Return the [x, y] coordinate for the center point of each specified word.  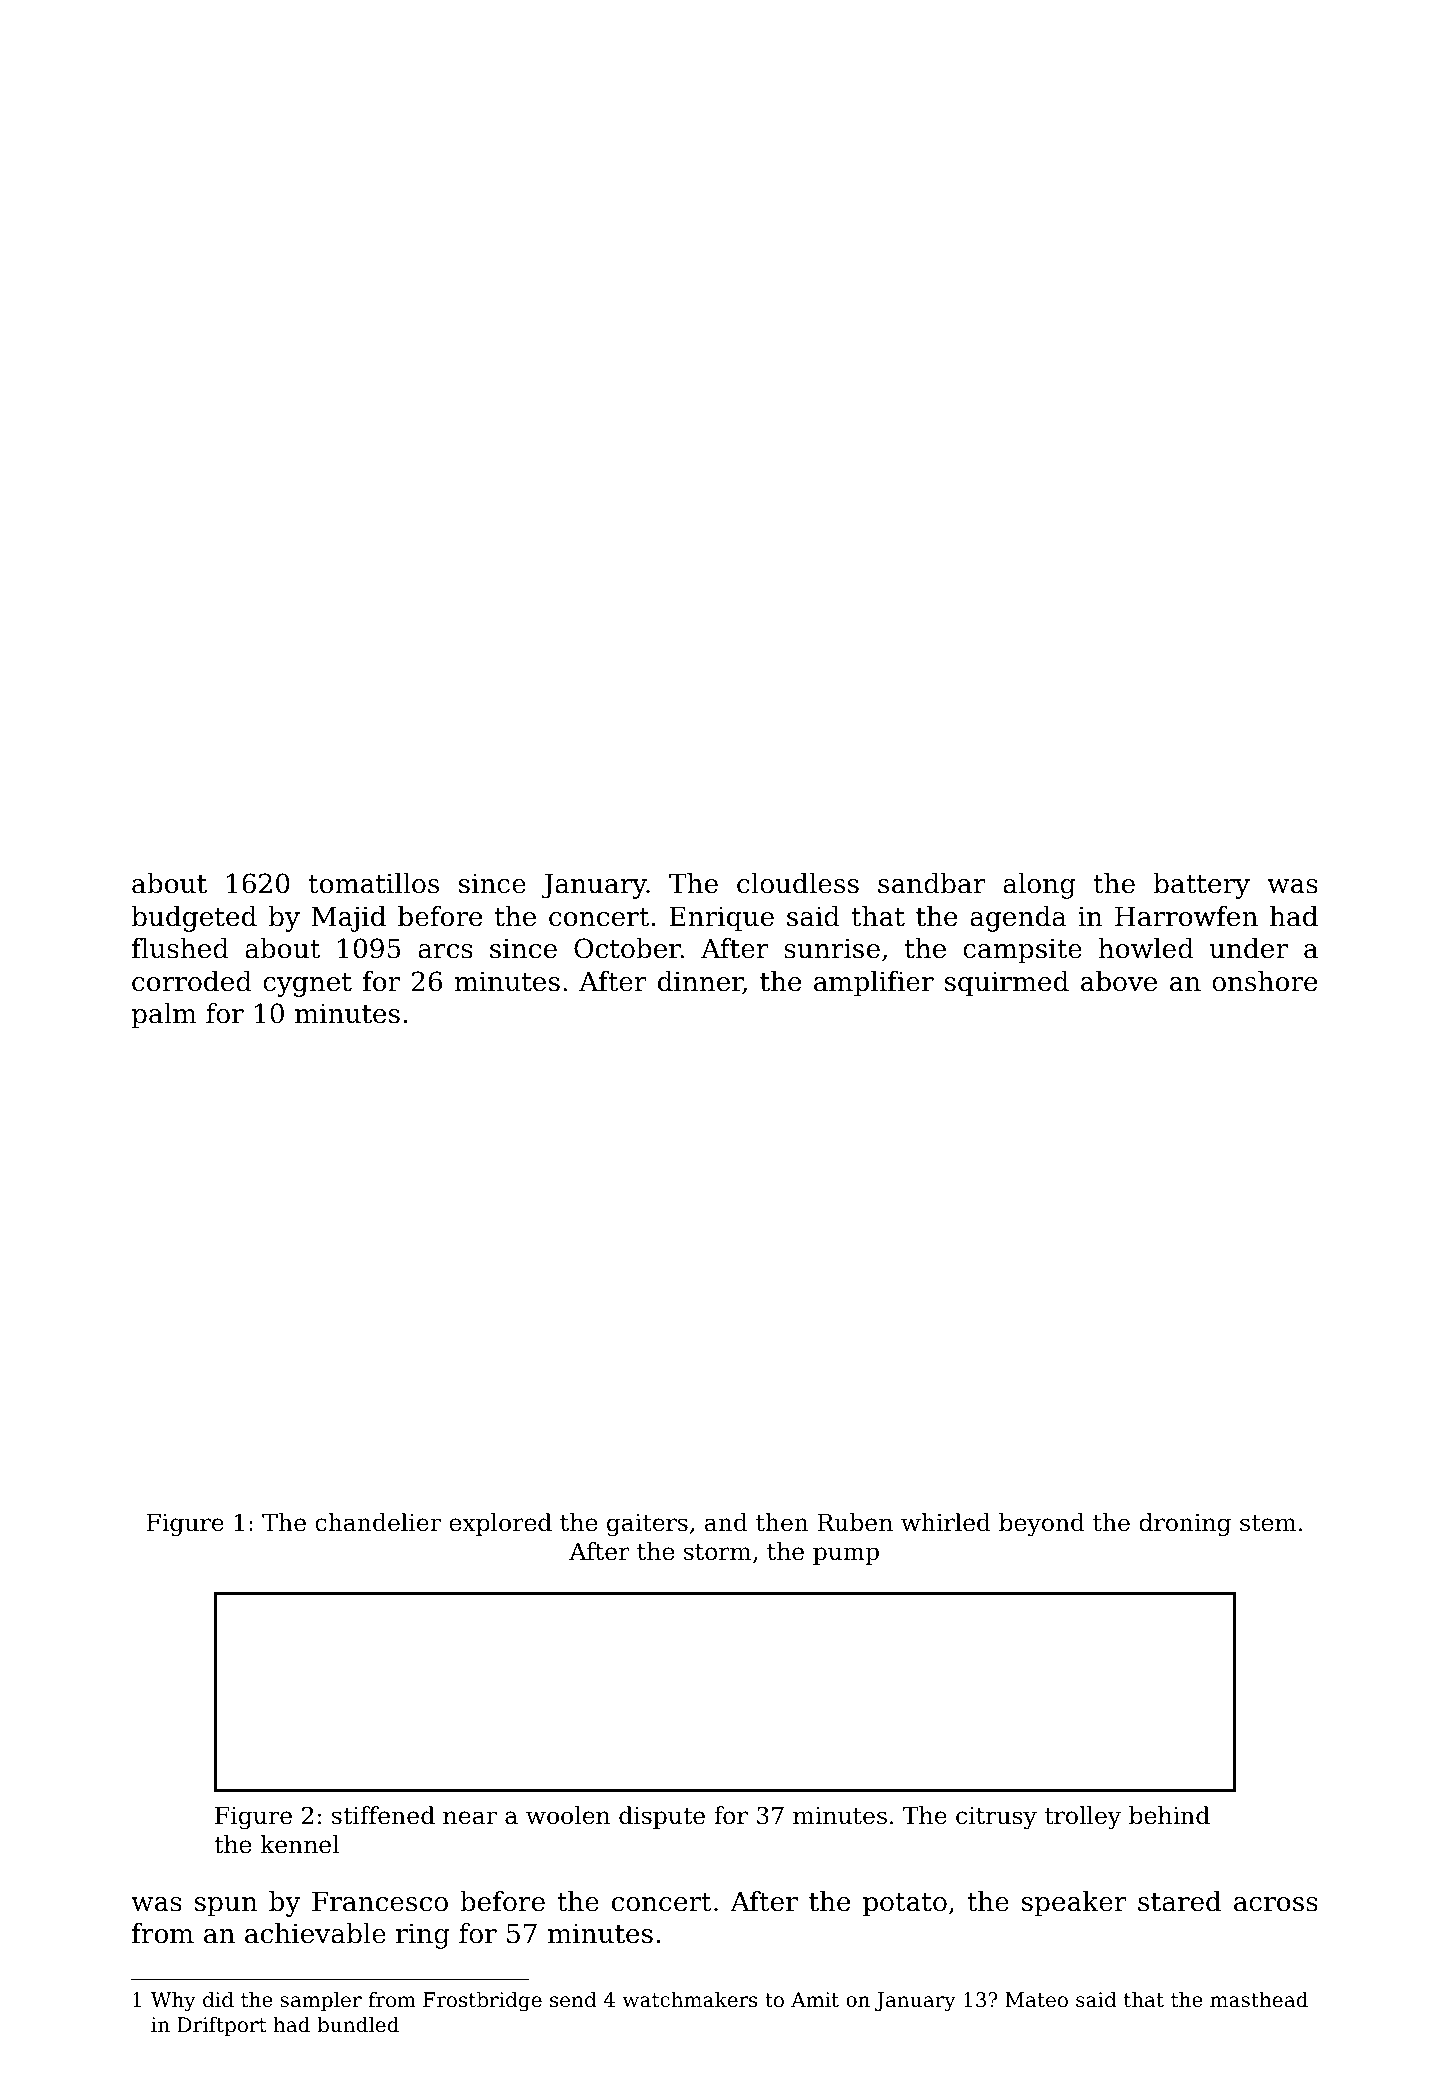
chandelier [378, 1522]
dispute [662, 1817]
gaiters [647, 1525]
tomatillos [374, 883]
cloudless [798, 883]
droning [1185, 1524]
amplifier [874, 984]
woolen [568, 1815]
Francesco [380, 1902]
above [1119, 981]
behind [1169, 1815]
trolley [1083, 1817]
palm [164, 1016]
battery [1202, 886]
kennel [299, 1844]
